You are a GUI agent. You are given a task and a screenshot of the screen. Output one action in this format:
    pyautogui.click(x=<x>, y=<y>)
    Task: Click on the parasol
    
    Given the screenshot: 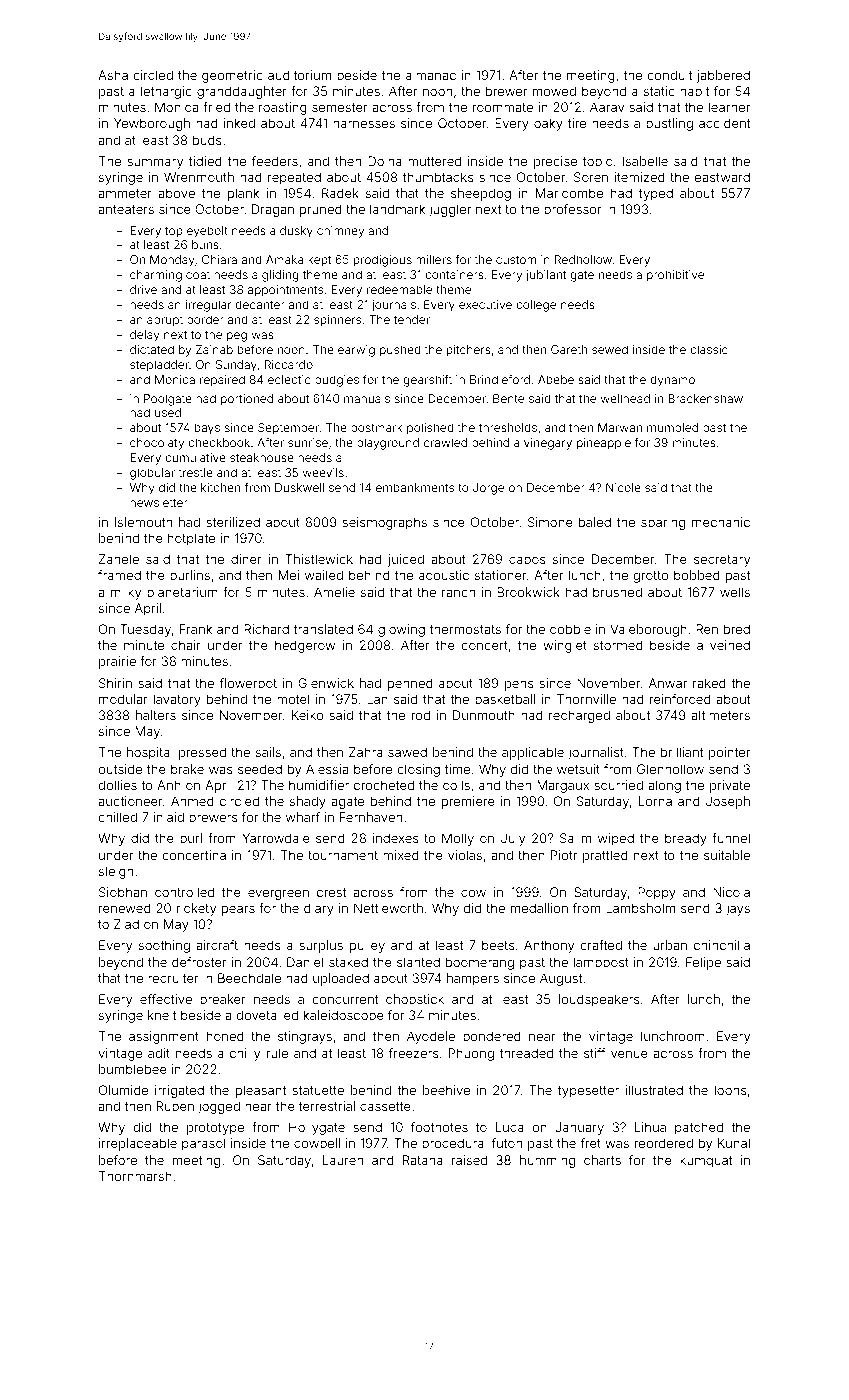 What is the action you would take?
    pyautogui.click(x=203, y=1144)
